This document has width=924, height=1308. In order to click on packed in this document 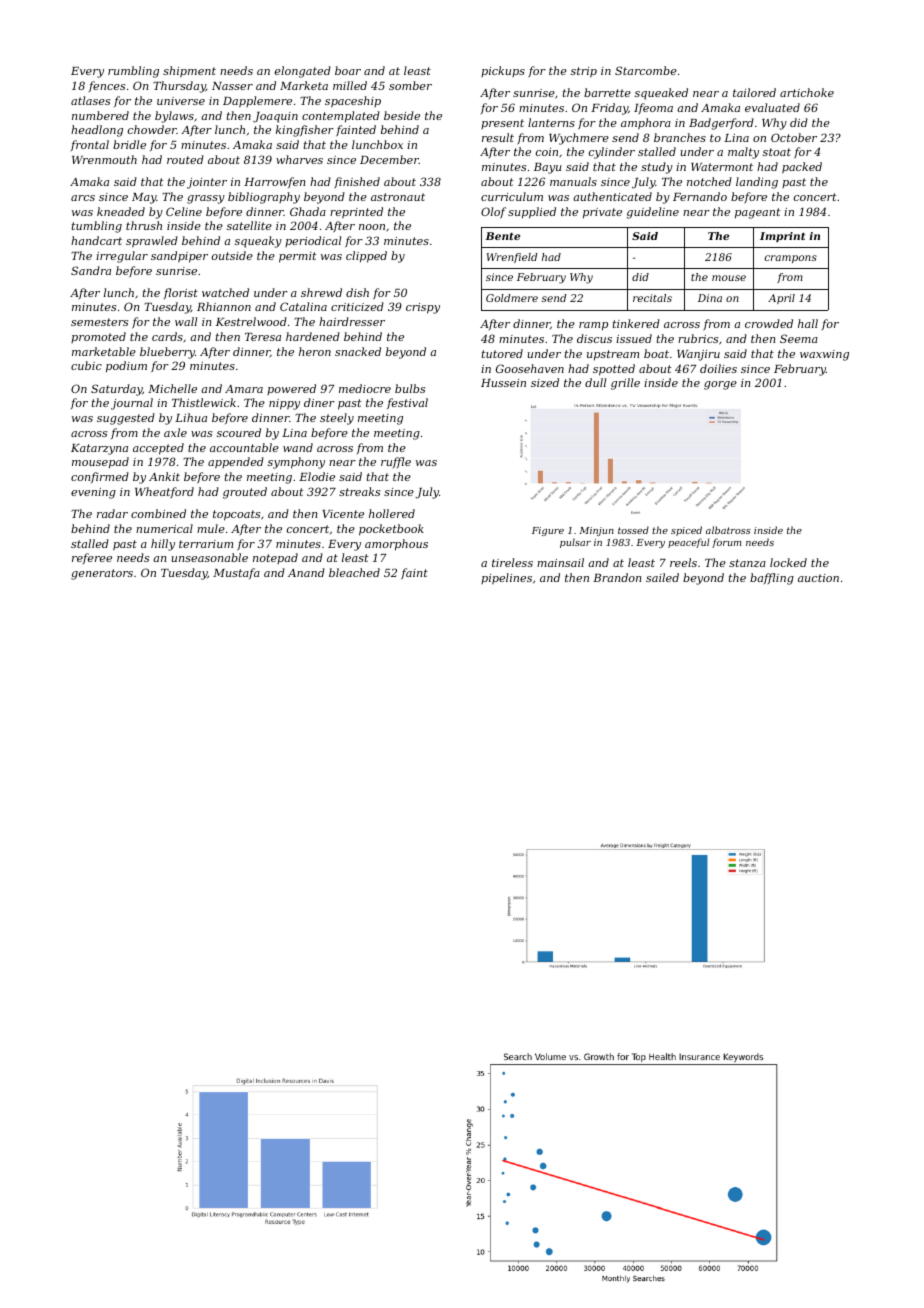, I will do `click(802, 168)`.
